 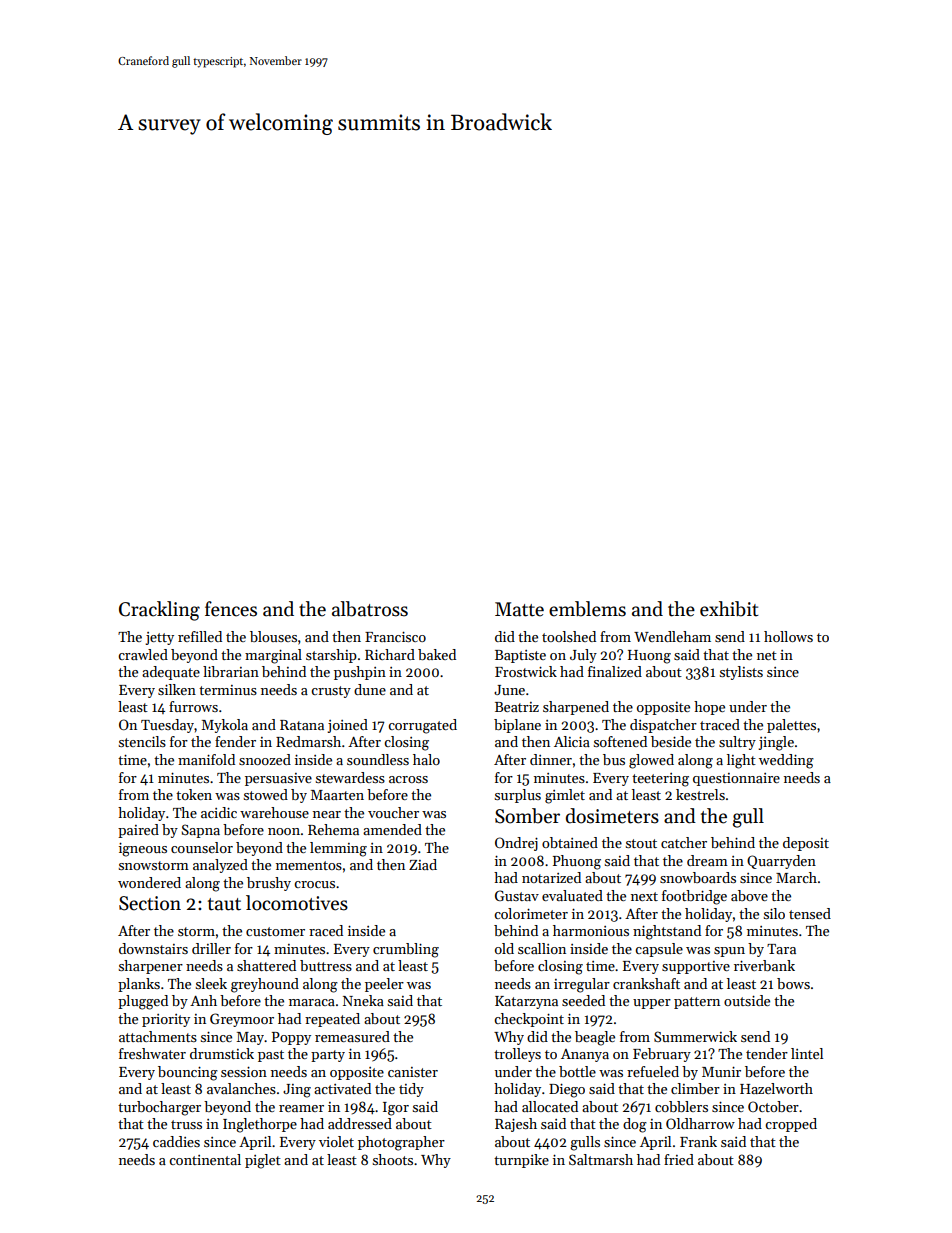 I want to click on baked, so click(x=437, y=654).
